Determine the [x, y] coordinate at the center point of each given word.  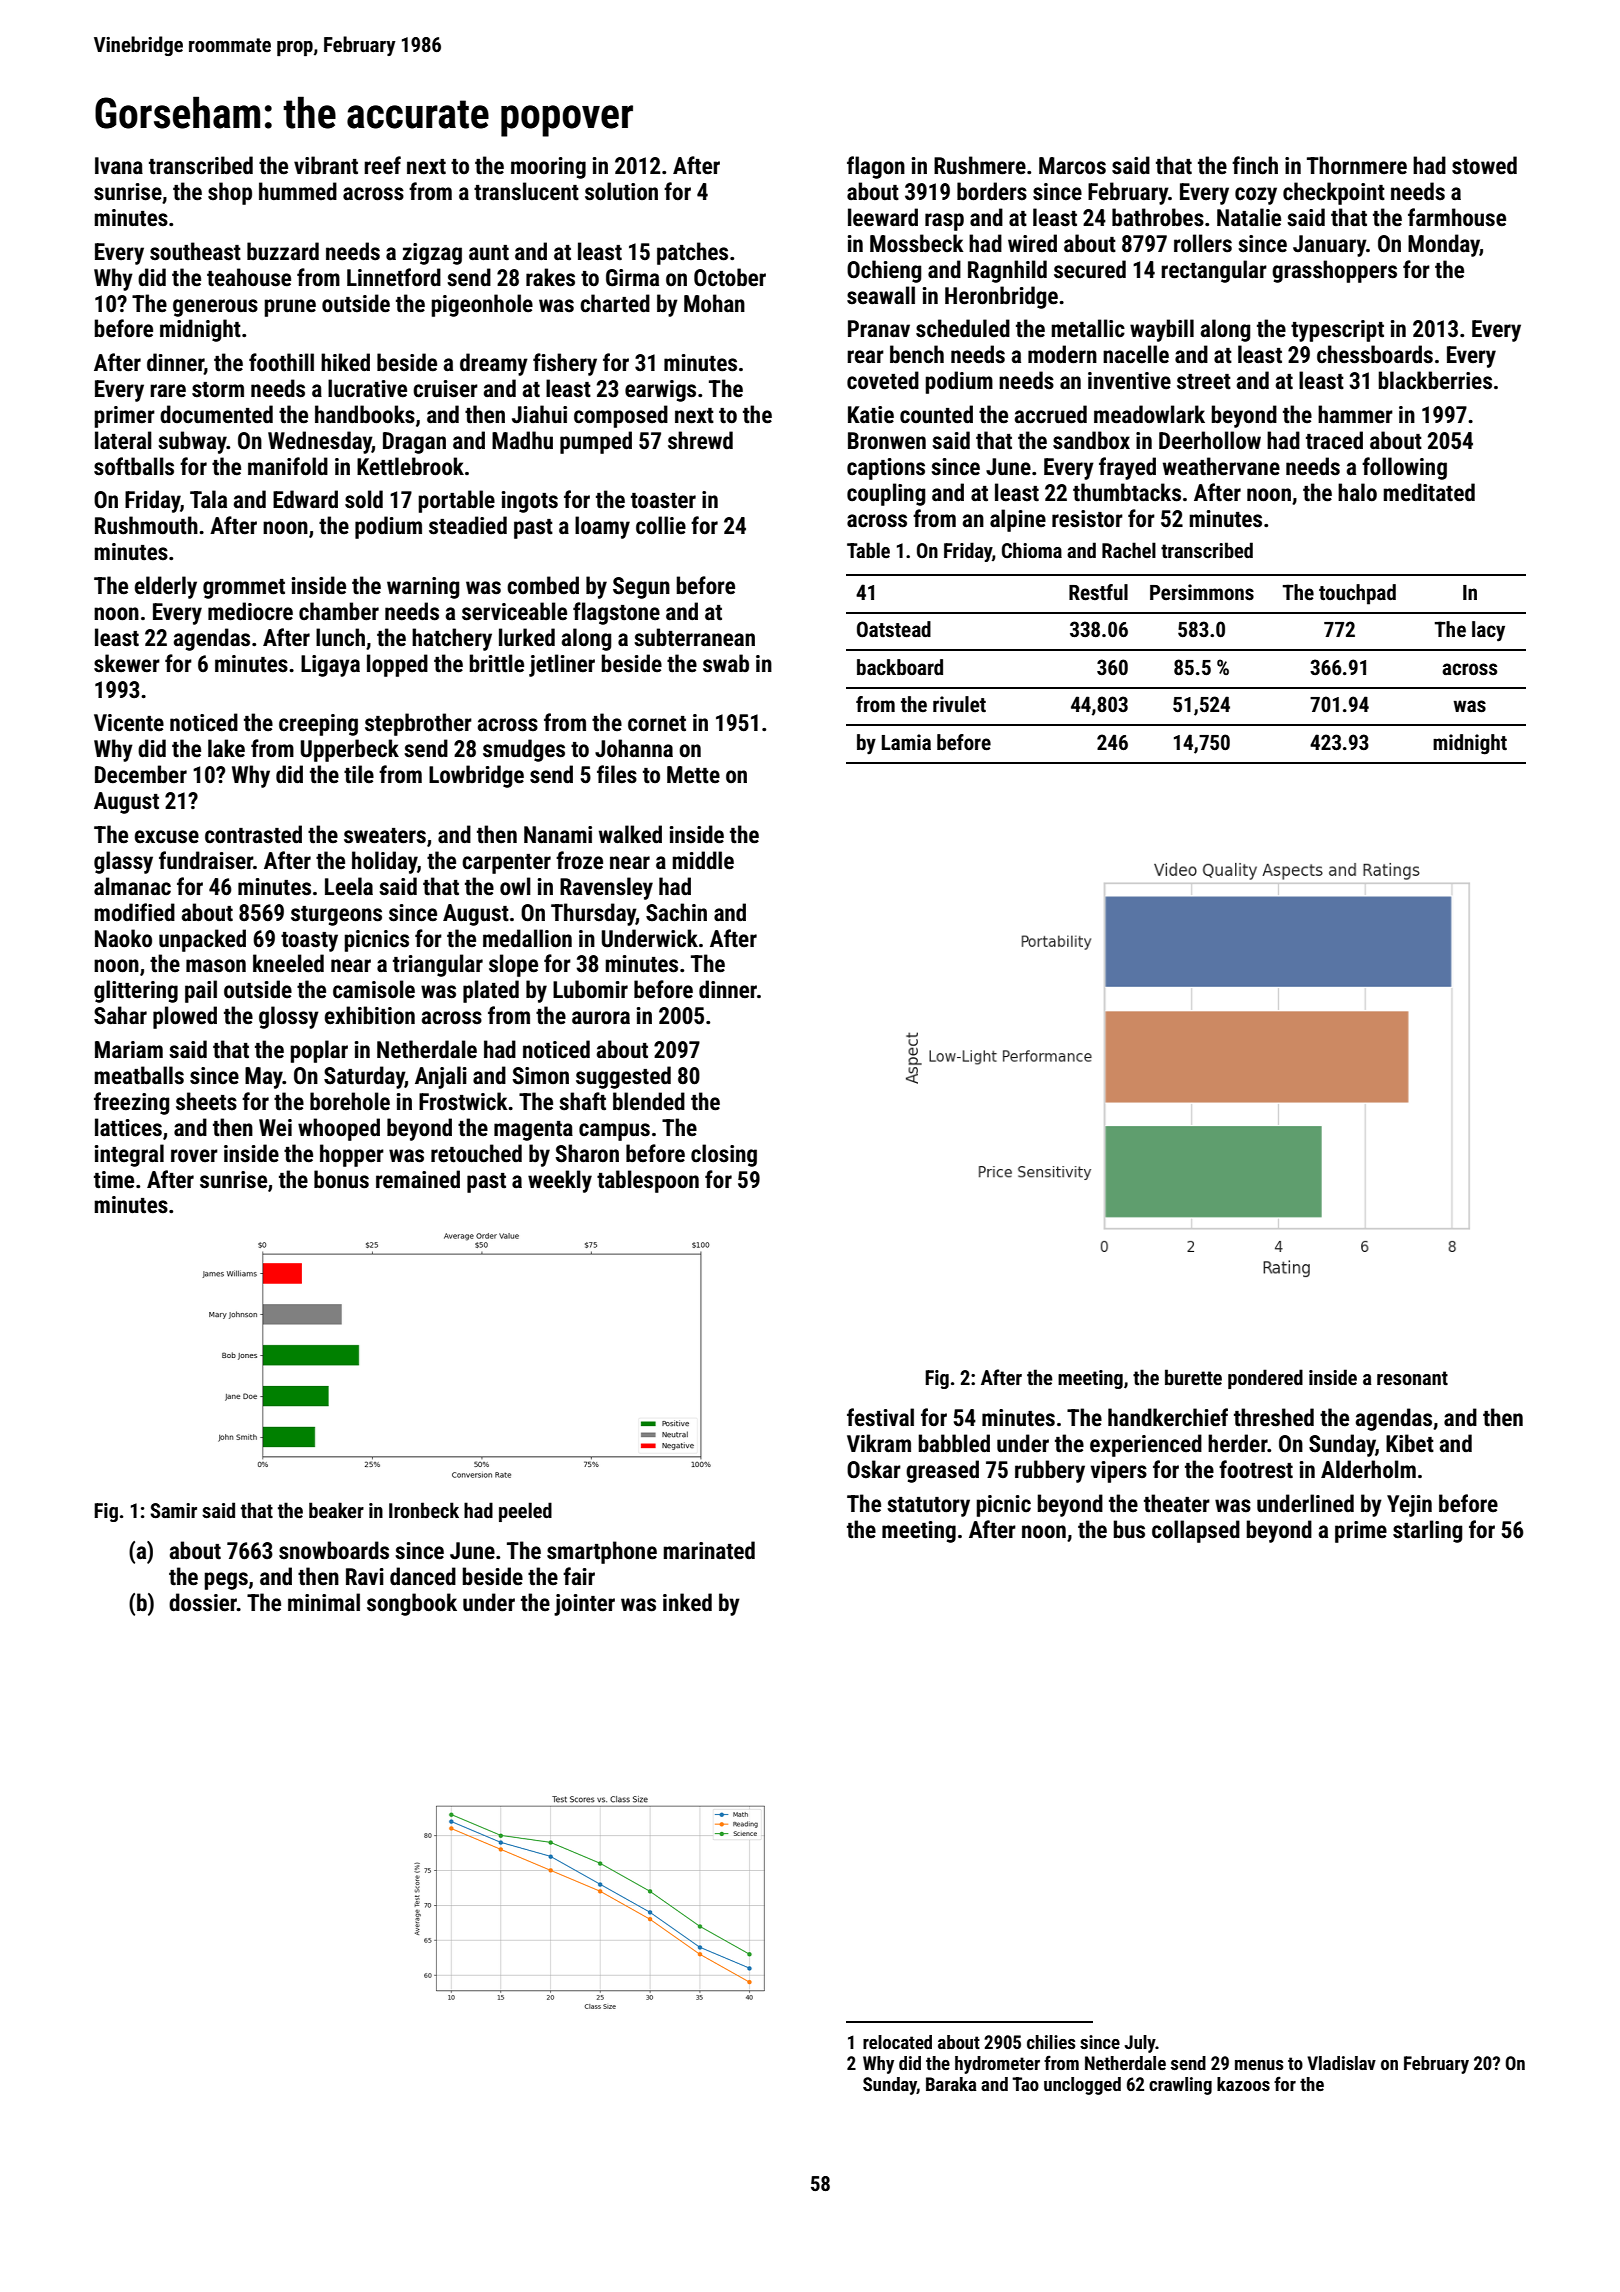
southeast [195, 251]
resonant [1412, 1378]
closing [724, 1155]
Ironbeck [424, 1510]
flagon [876, 167]
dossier [203, 1602]
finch [1255, 165]
